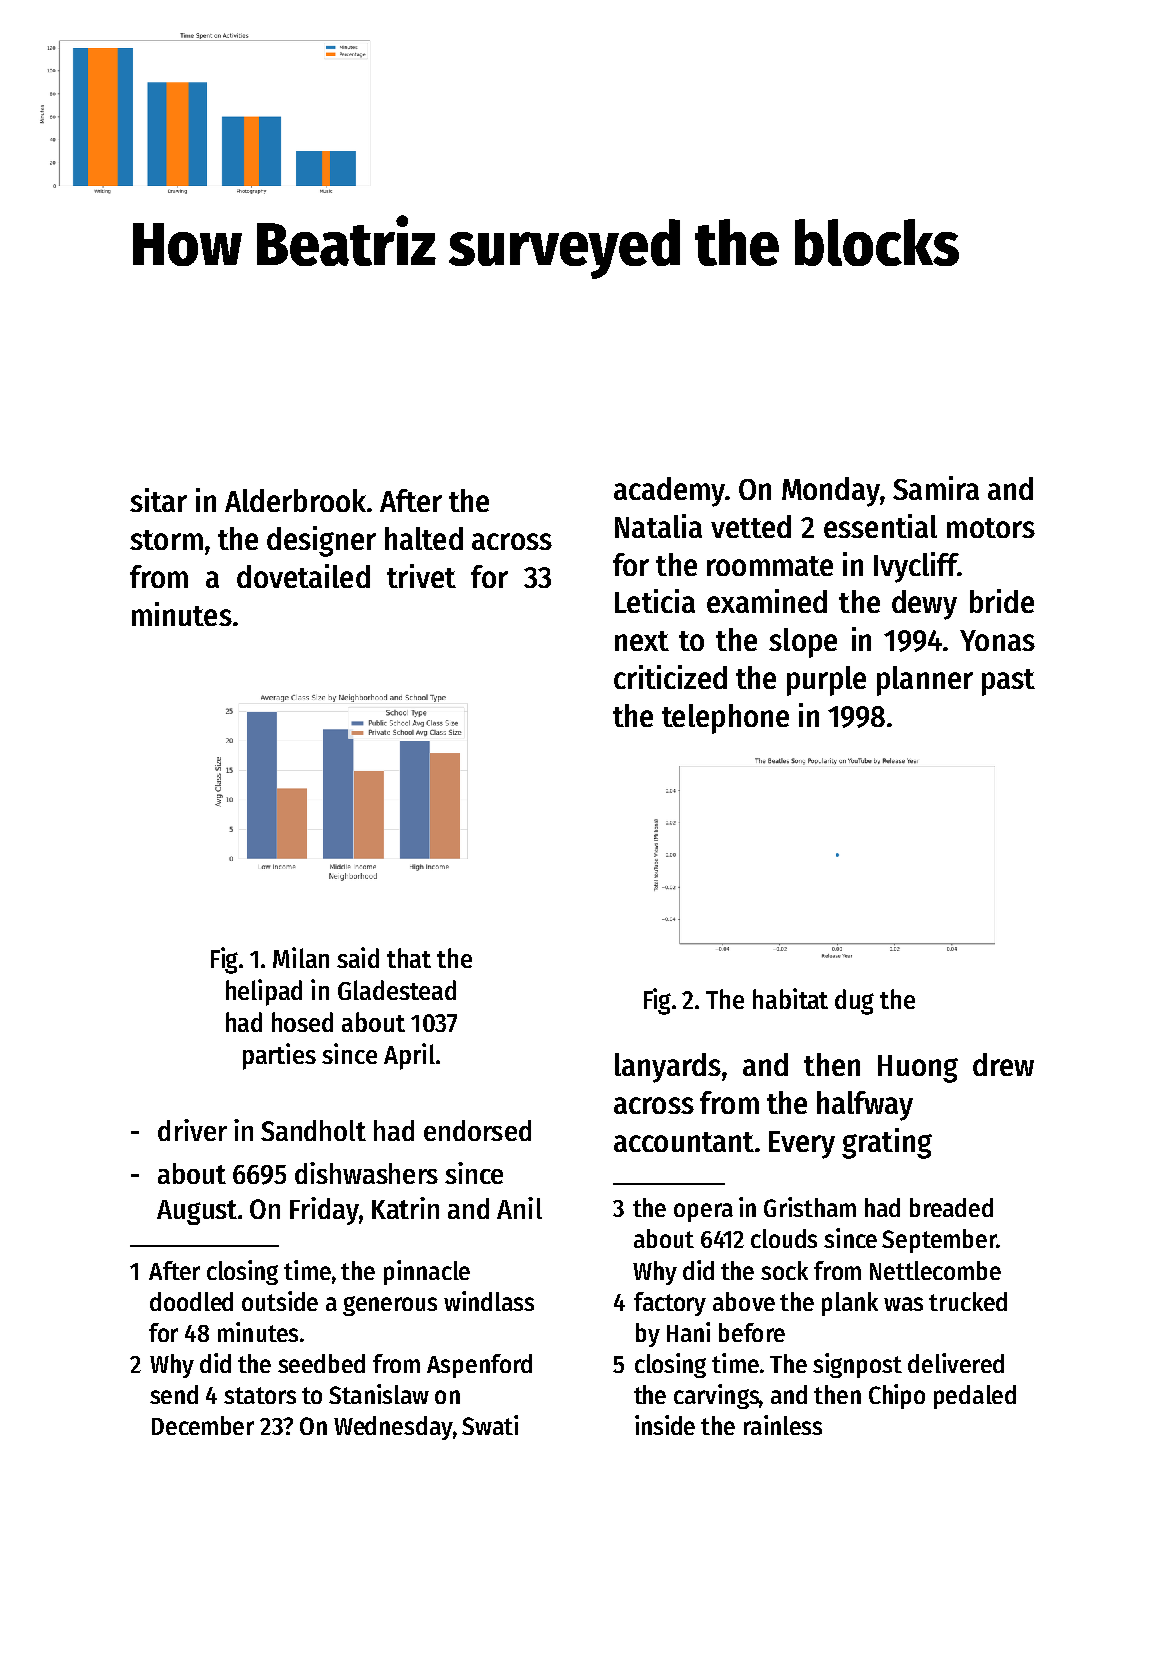  What do you see at coordinates (158, 500) in the page?
I see `sitar` at bounding box center [158, 500].
